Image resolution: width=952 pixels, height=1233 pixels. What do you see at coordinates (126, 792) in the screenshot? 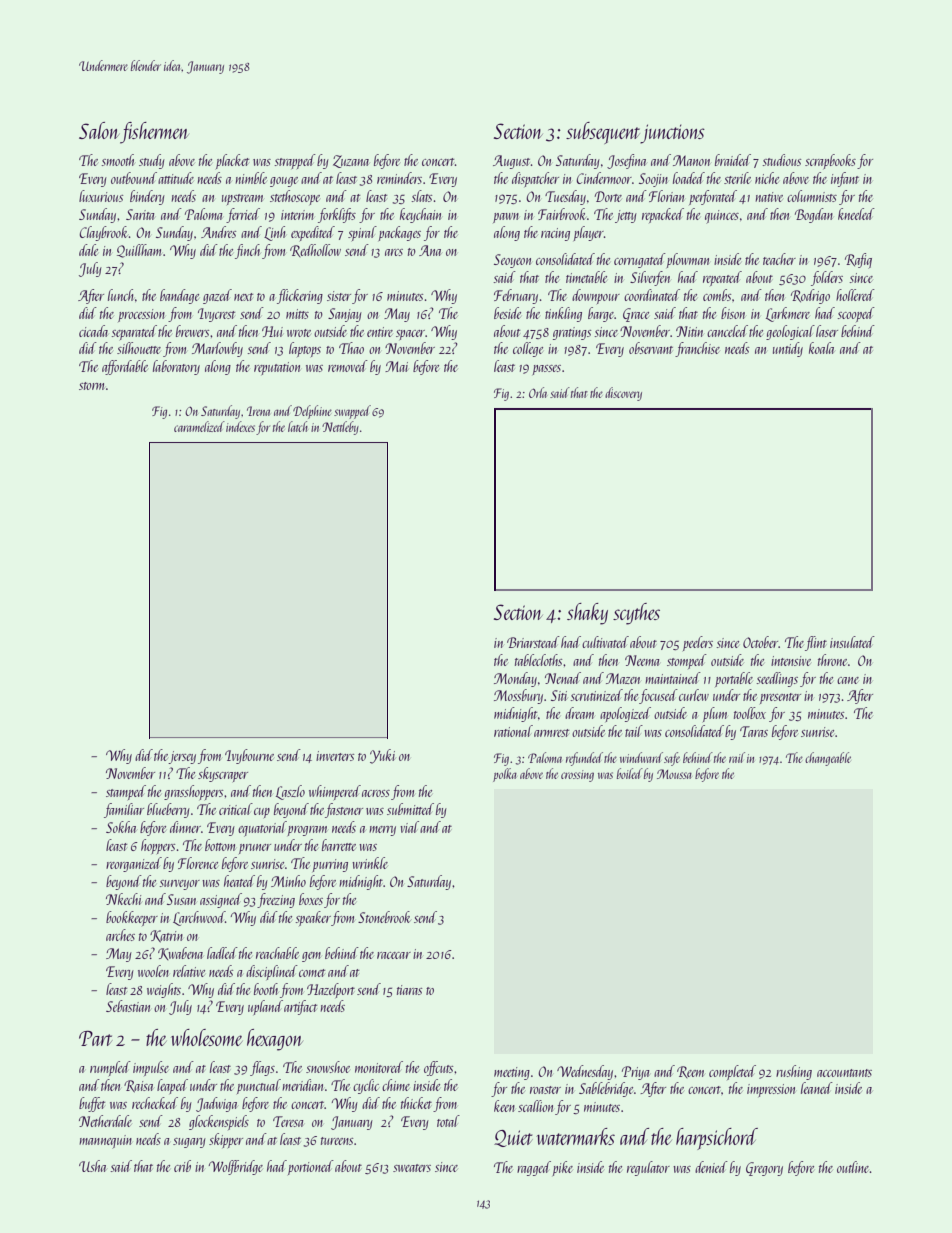
I see `stamped` at bounding box center [126, 792].
